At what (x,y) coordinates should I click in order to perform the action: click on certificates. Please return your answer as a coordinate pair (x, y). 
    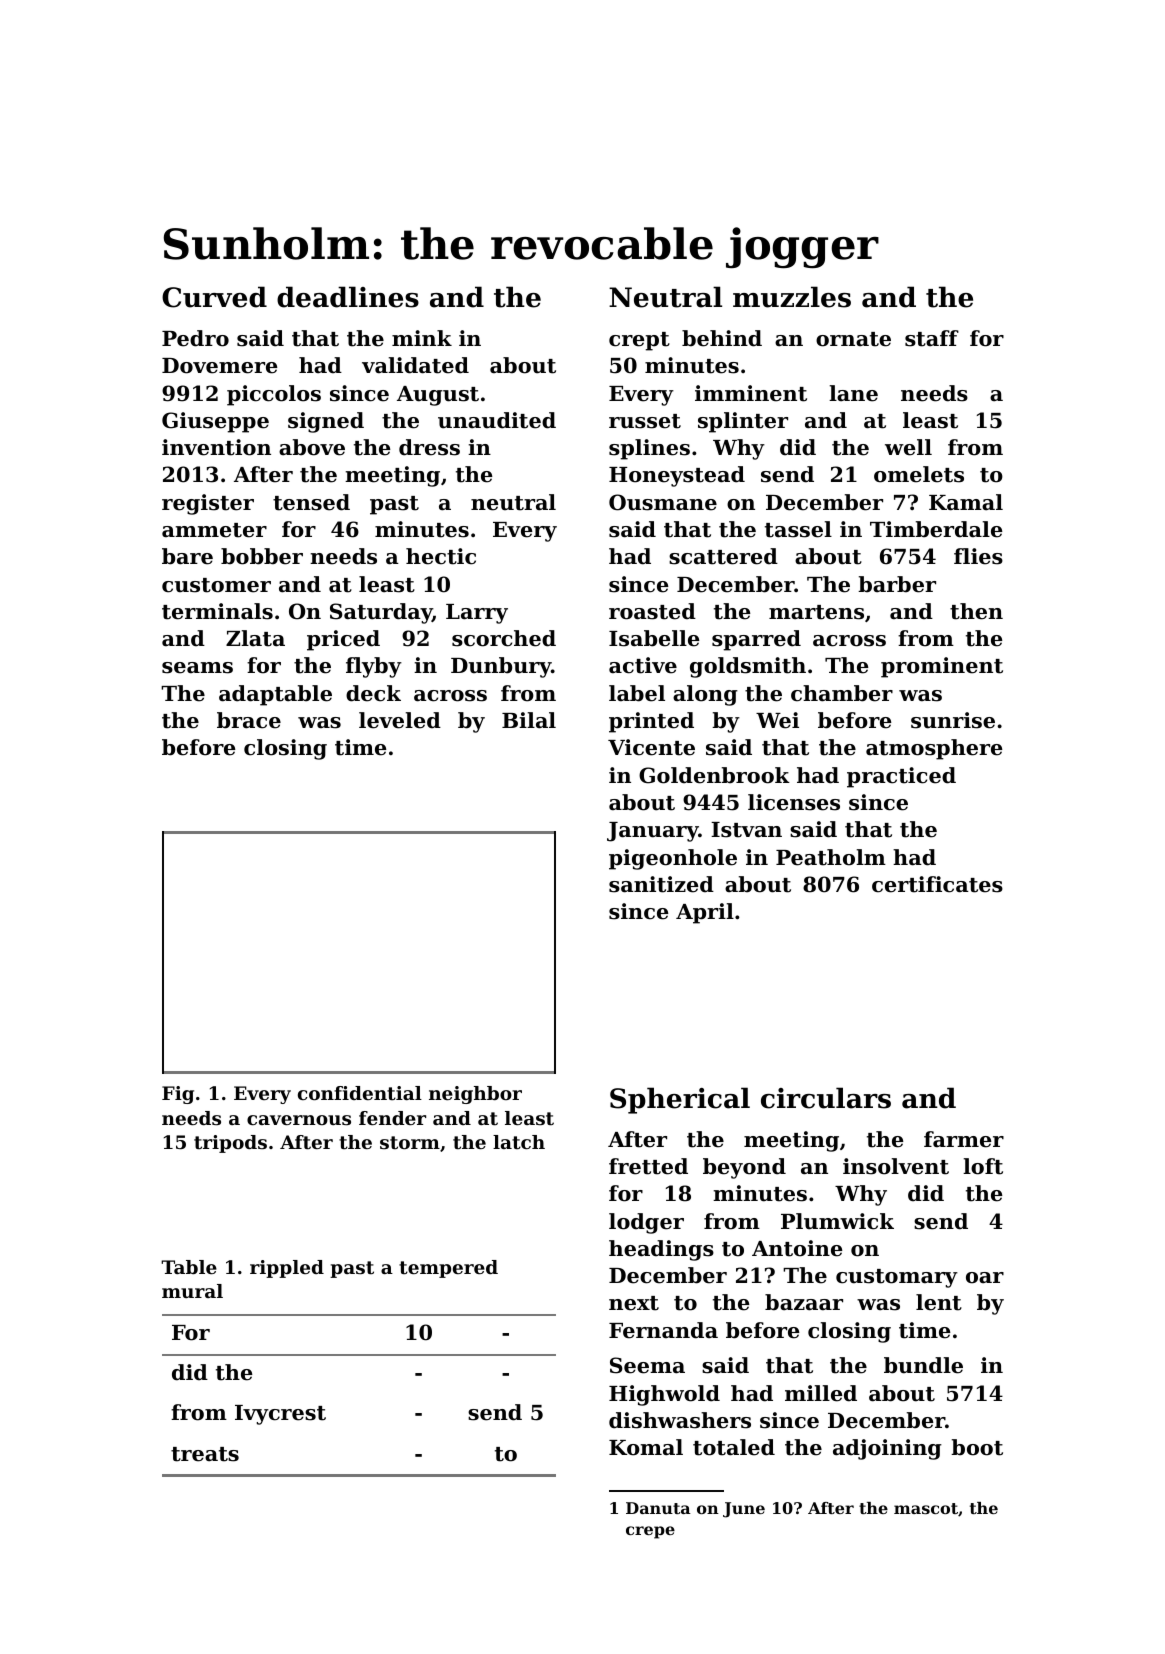
    Looking at the image, I should click on (937, 884).
